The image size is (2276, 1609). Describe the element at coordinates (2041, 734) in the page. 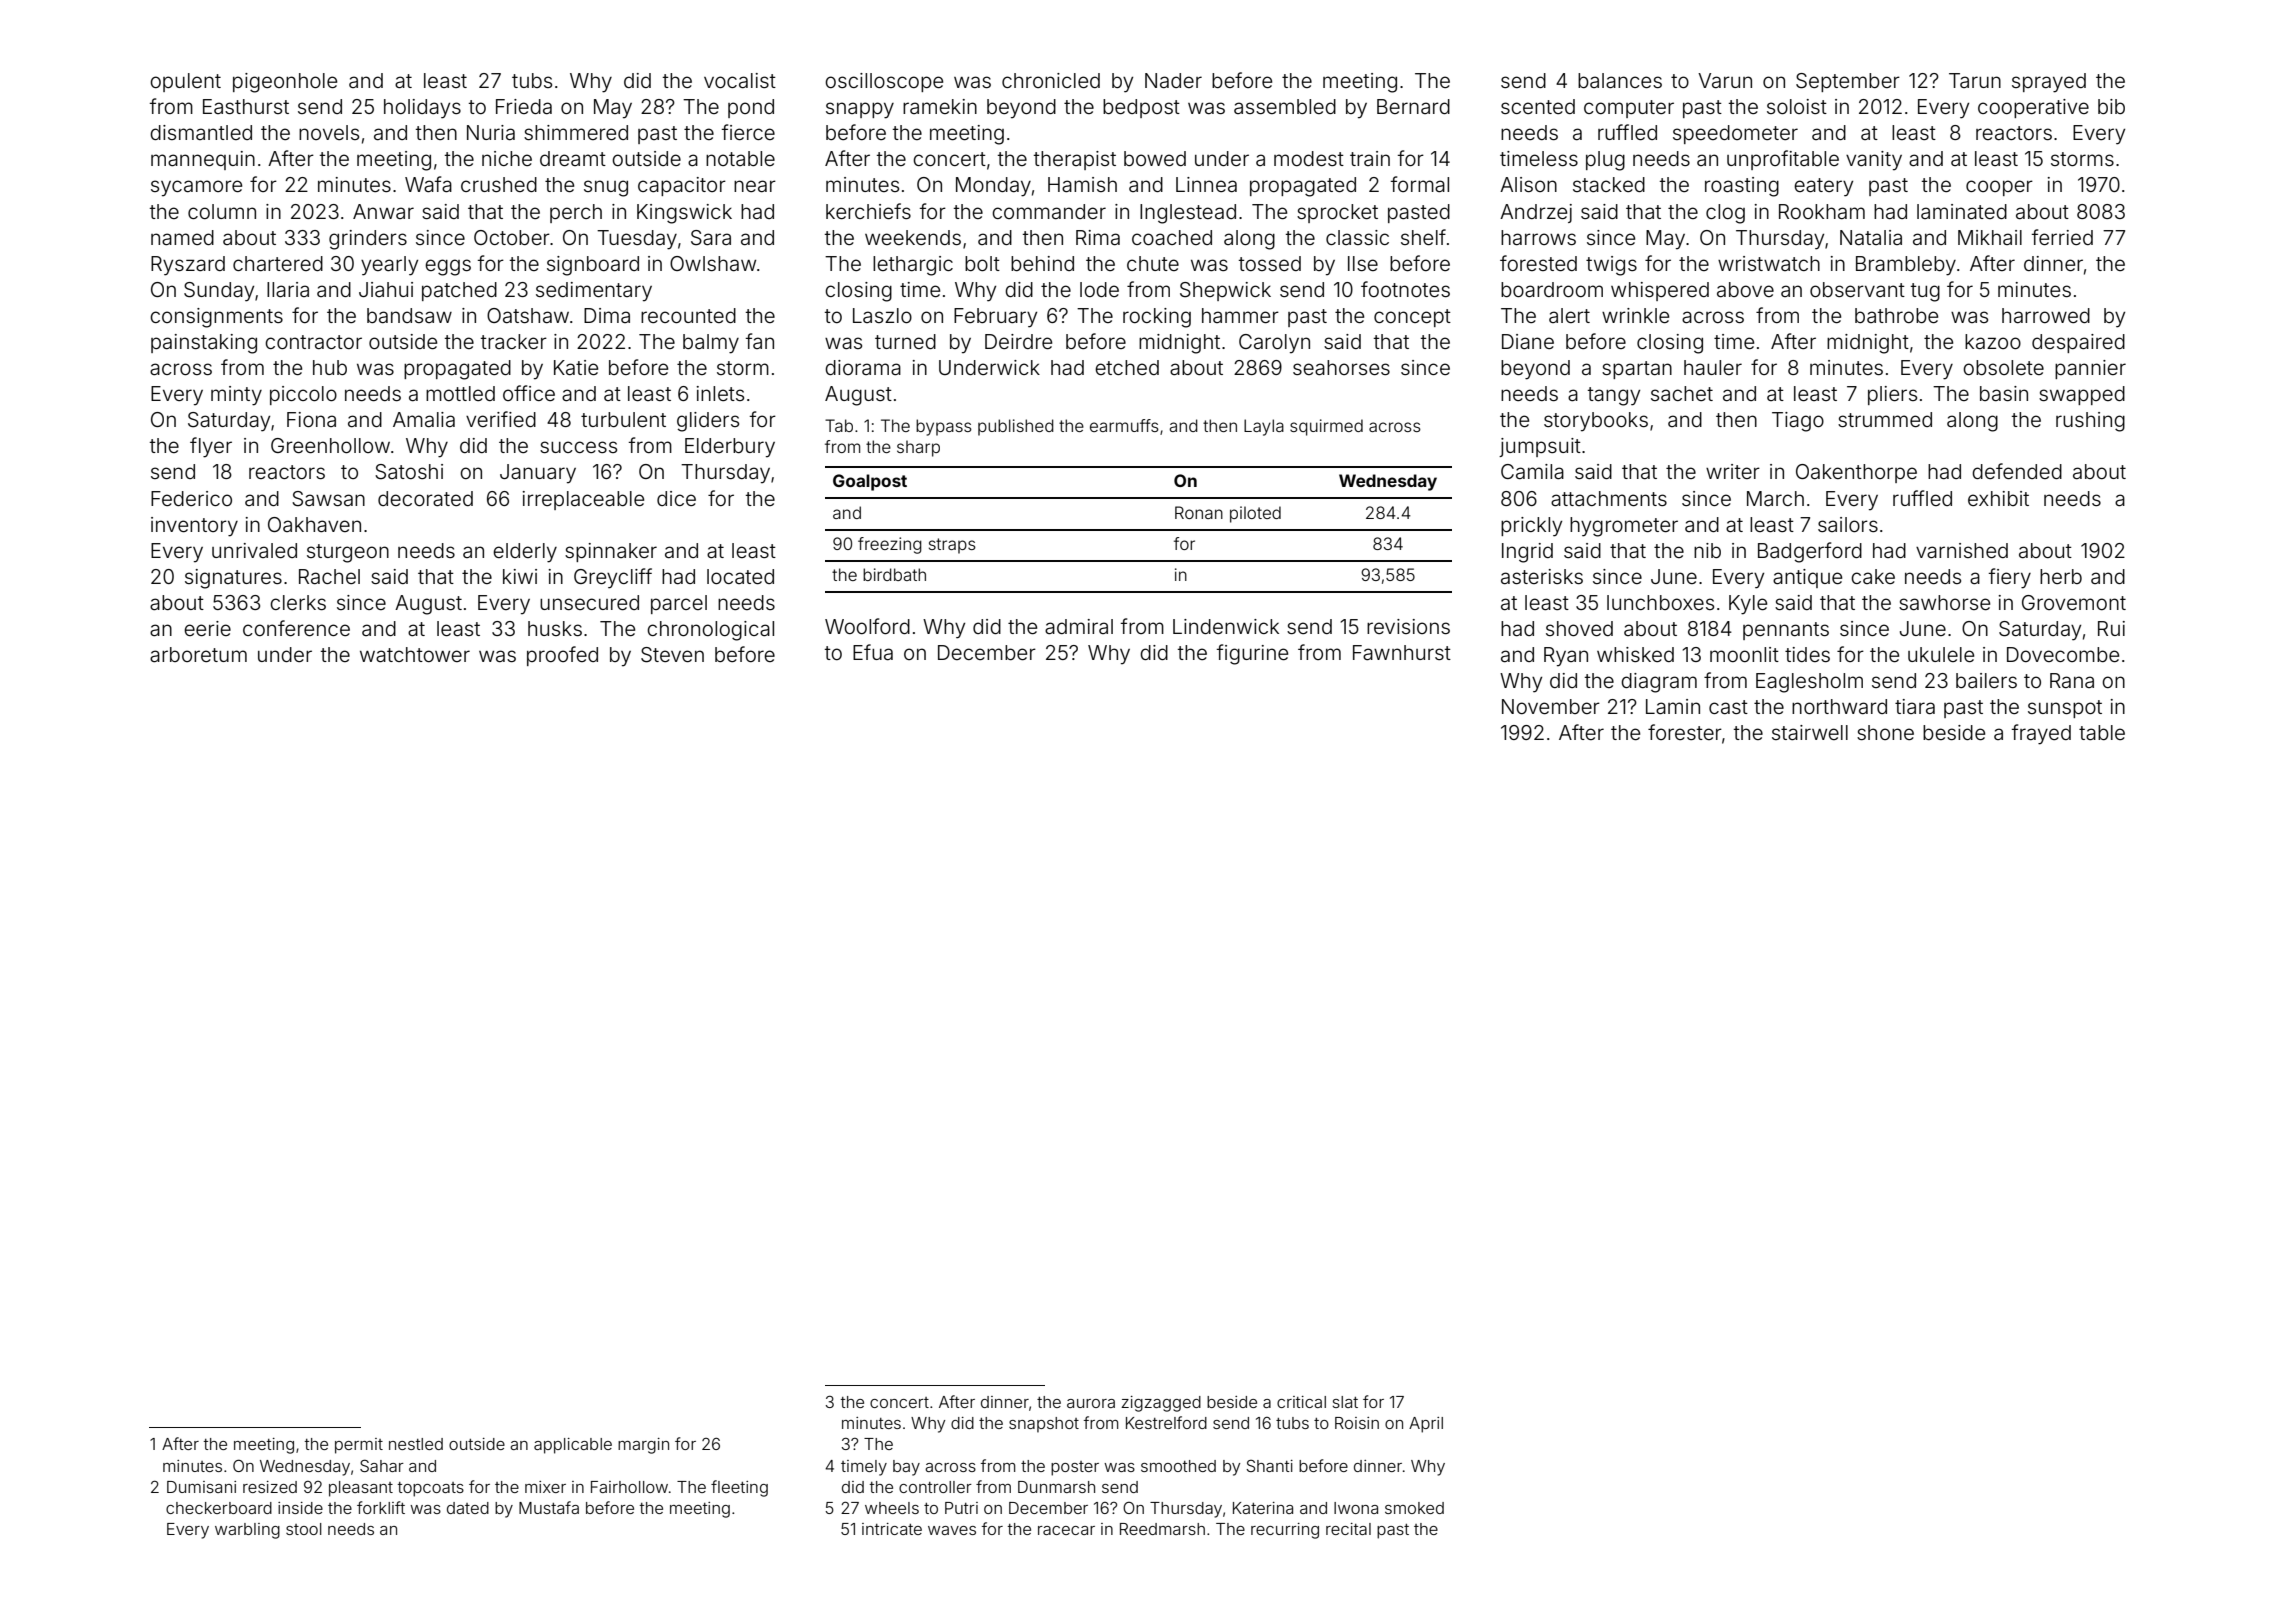

I see `frayed` at that location.
